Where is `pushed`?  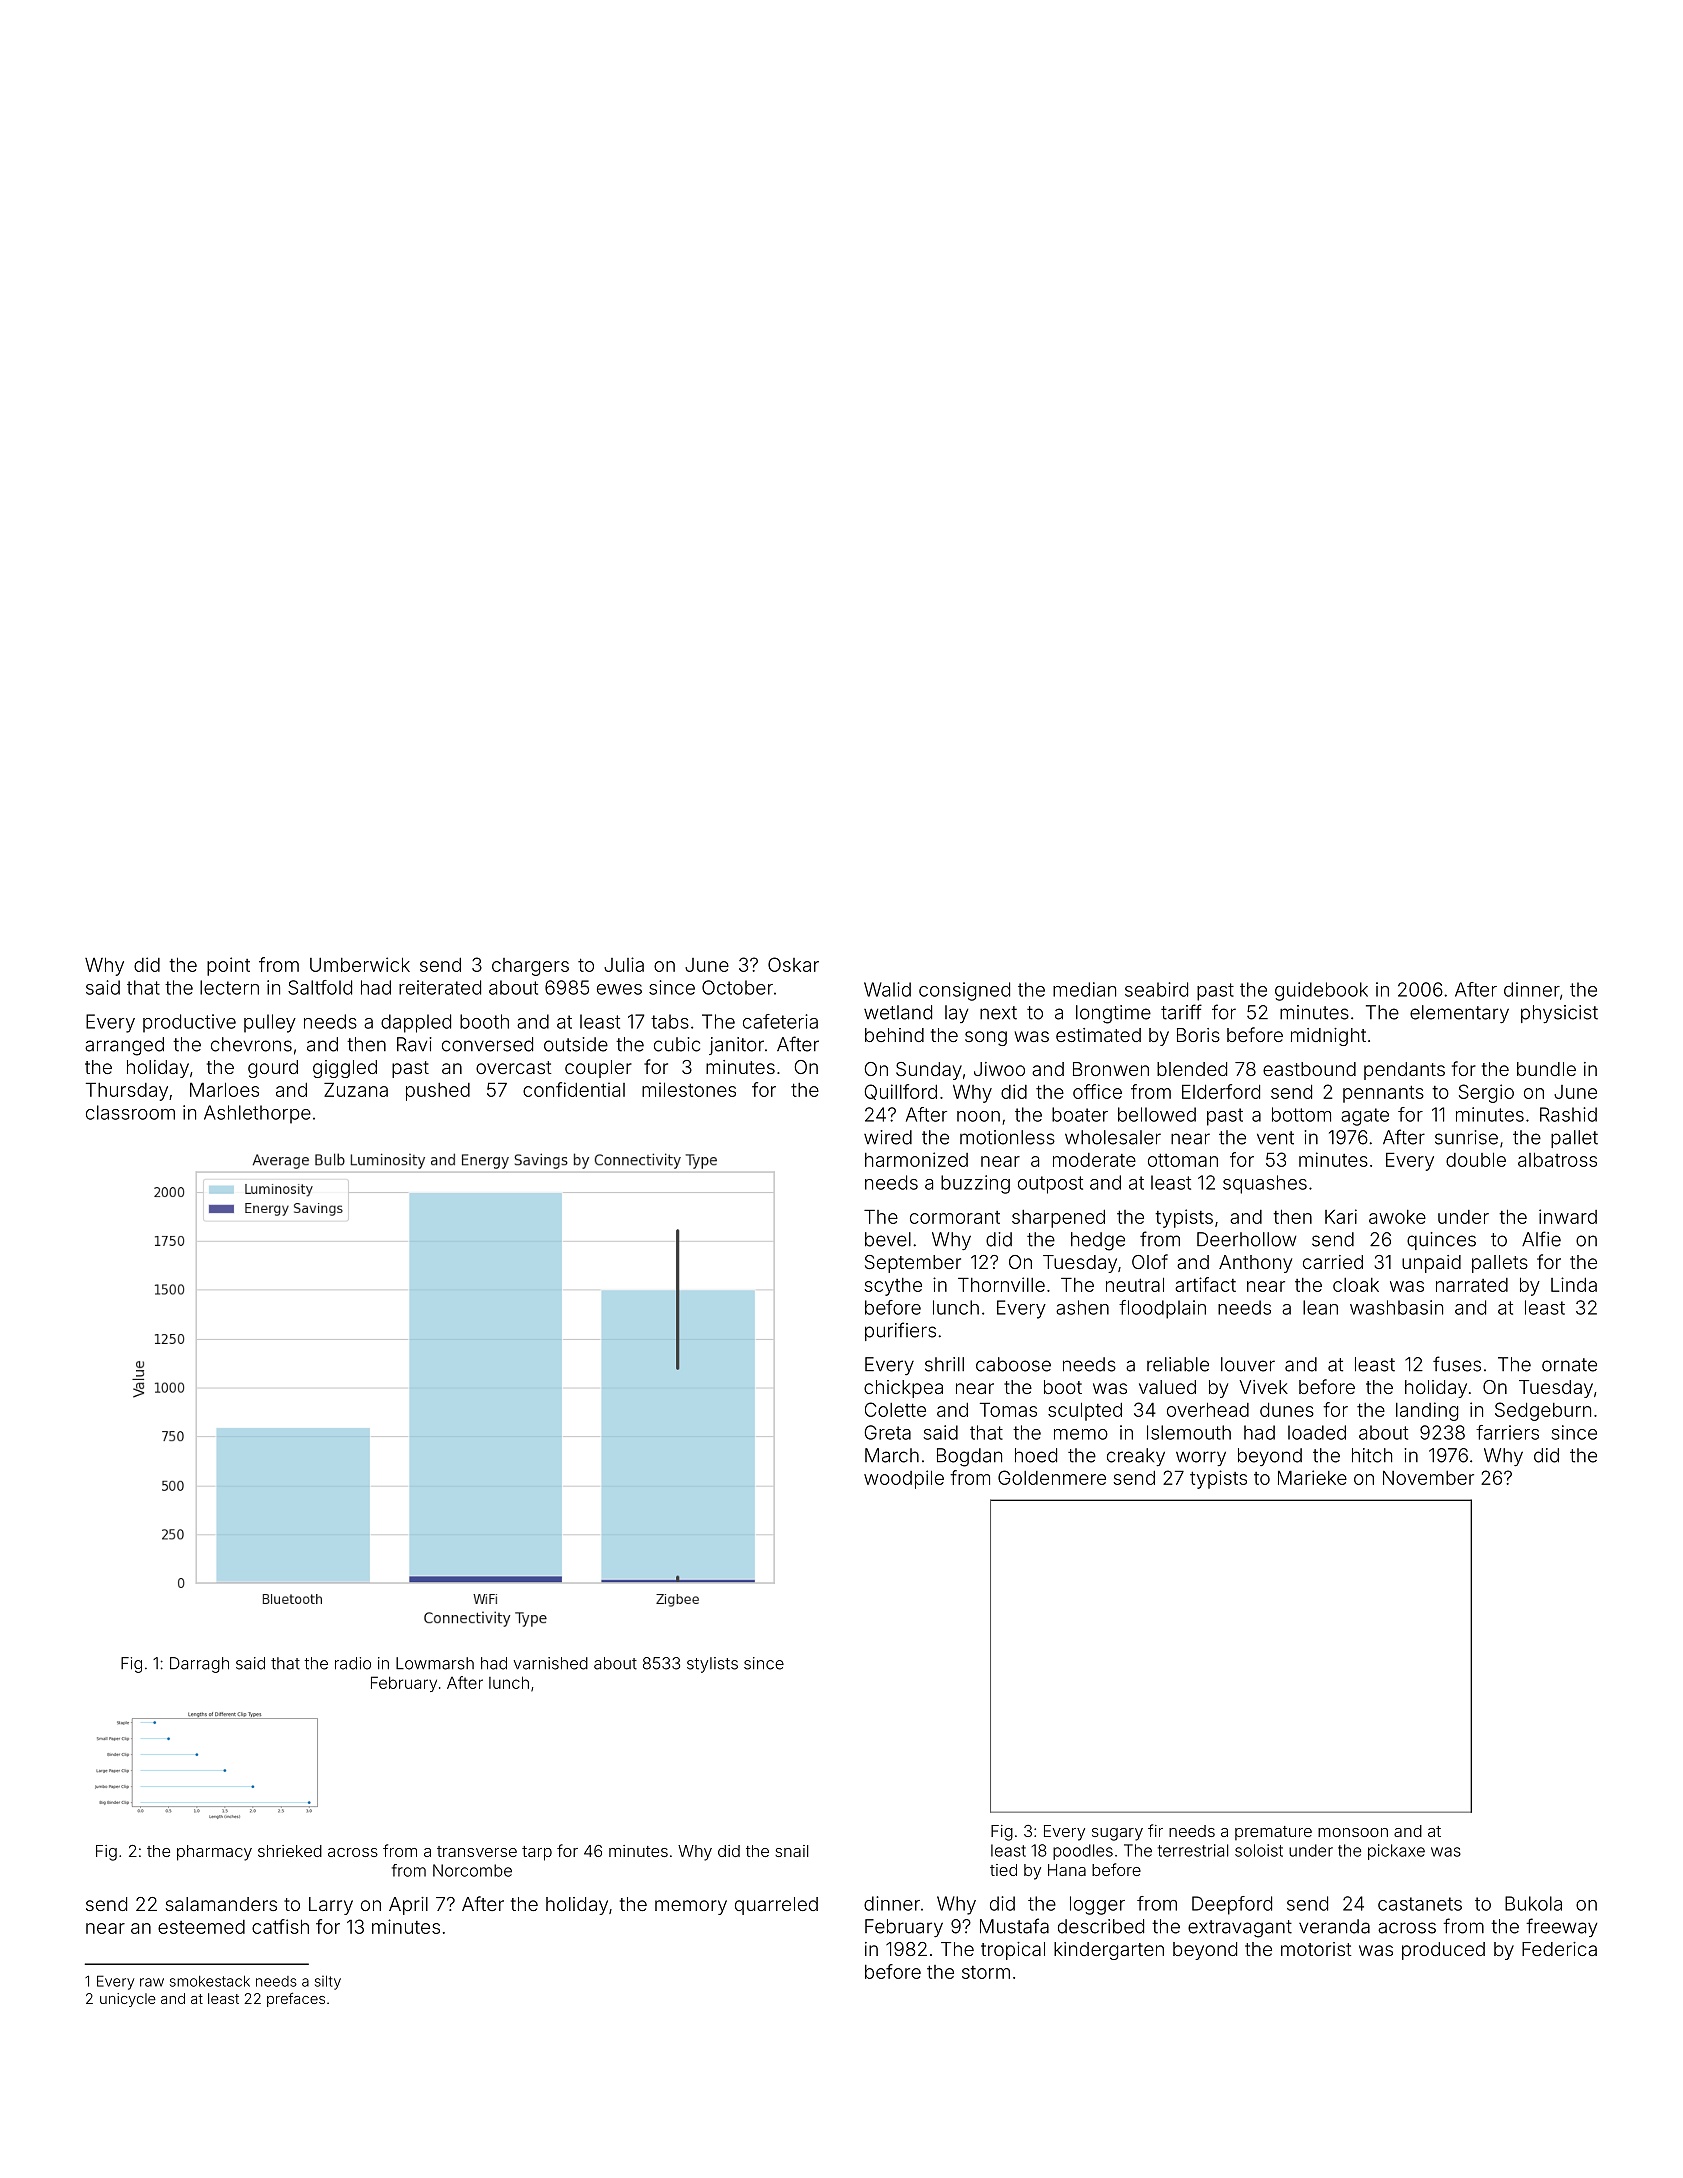 pushed is located at coordinates (438, 1092).
